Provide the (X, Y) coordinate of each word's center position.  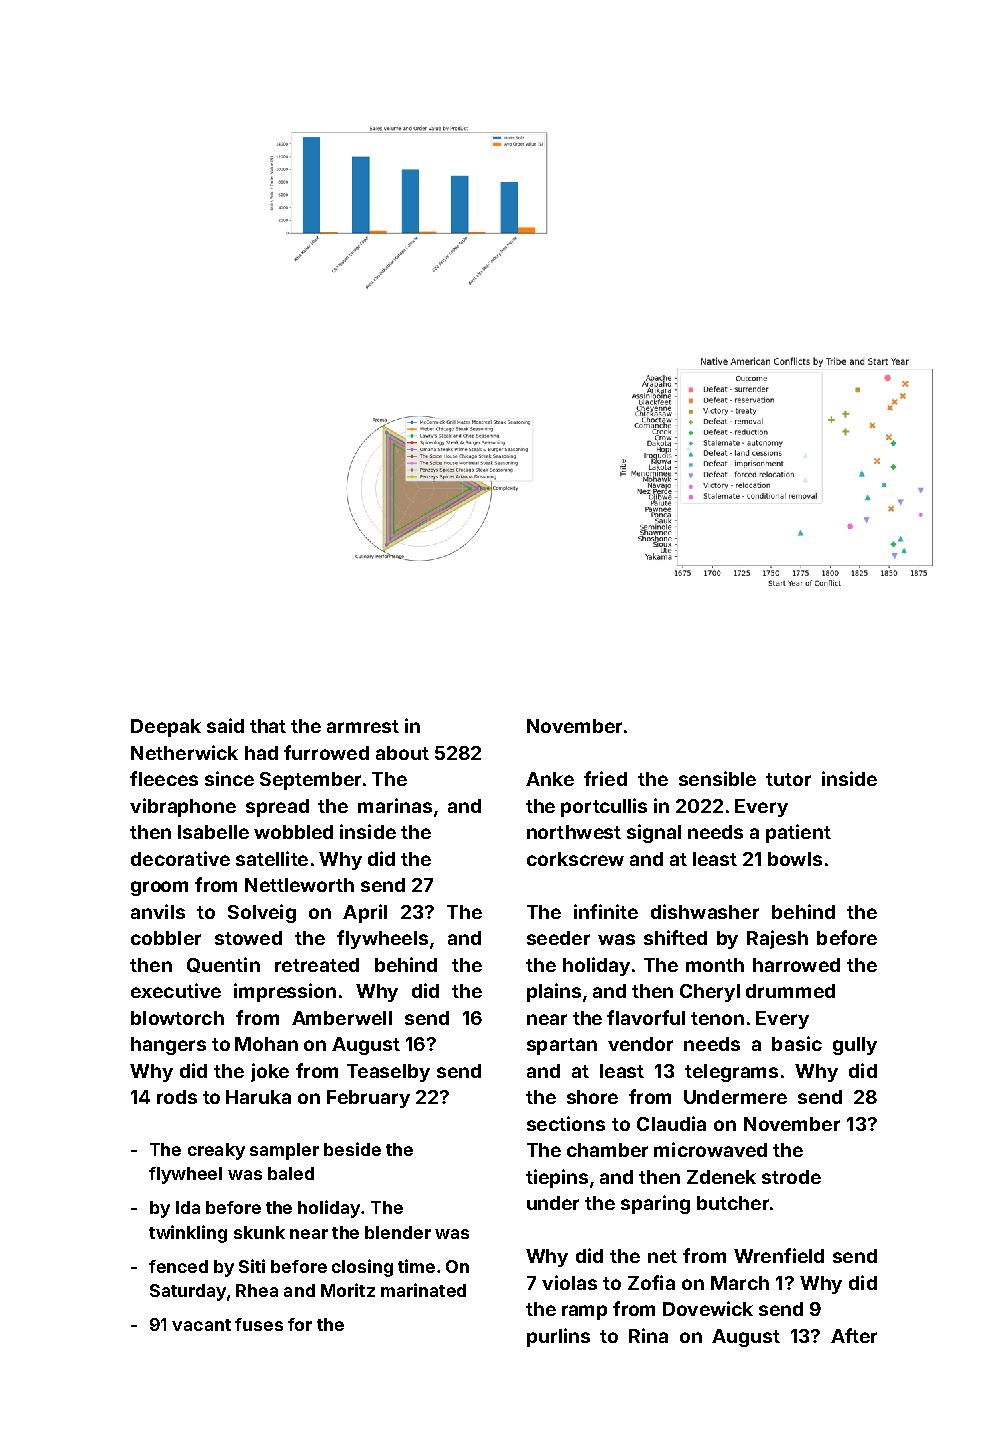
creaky (216, 1151)
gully (855, 1046)
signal (654, 833)
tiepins (557, 1178)
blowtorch (177, 1018)
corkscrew (575, 859)
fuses (259, 1324)
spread (277, 808)
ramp (584, 1312)
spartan (562, 1046)
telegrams (731, 1073)
